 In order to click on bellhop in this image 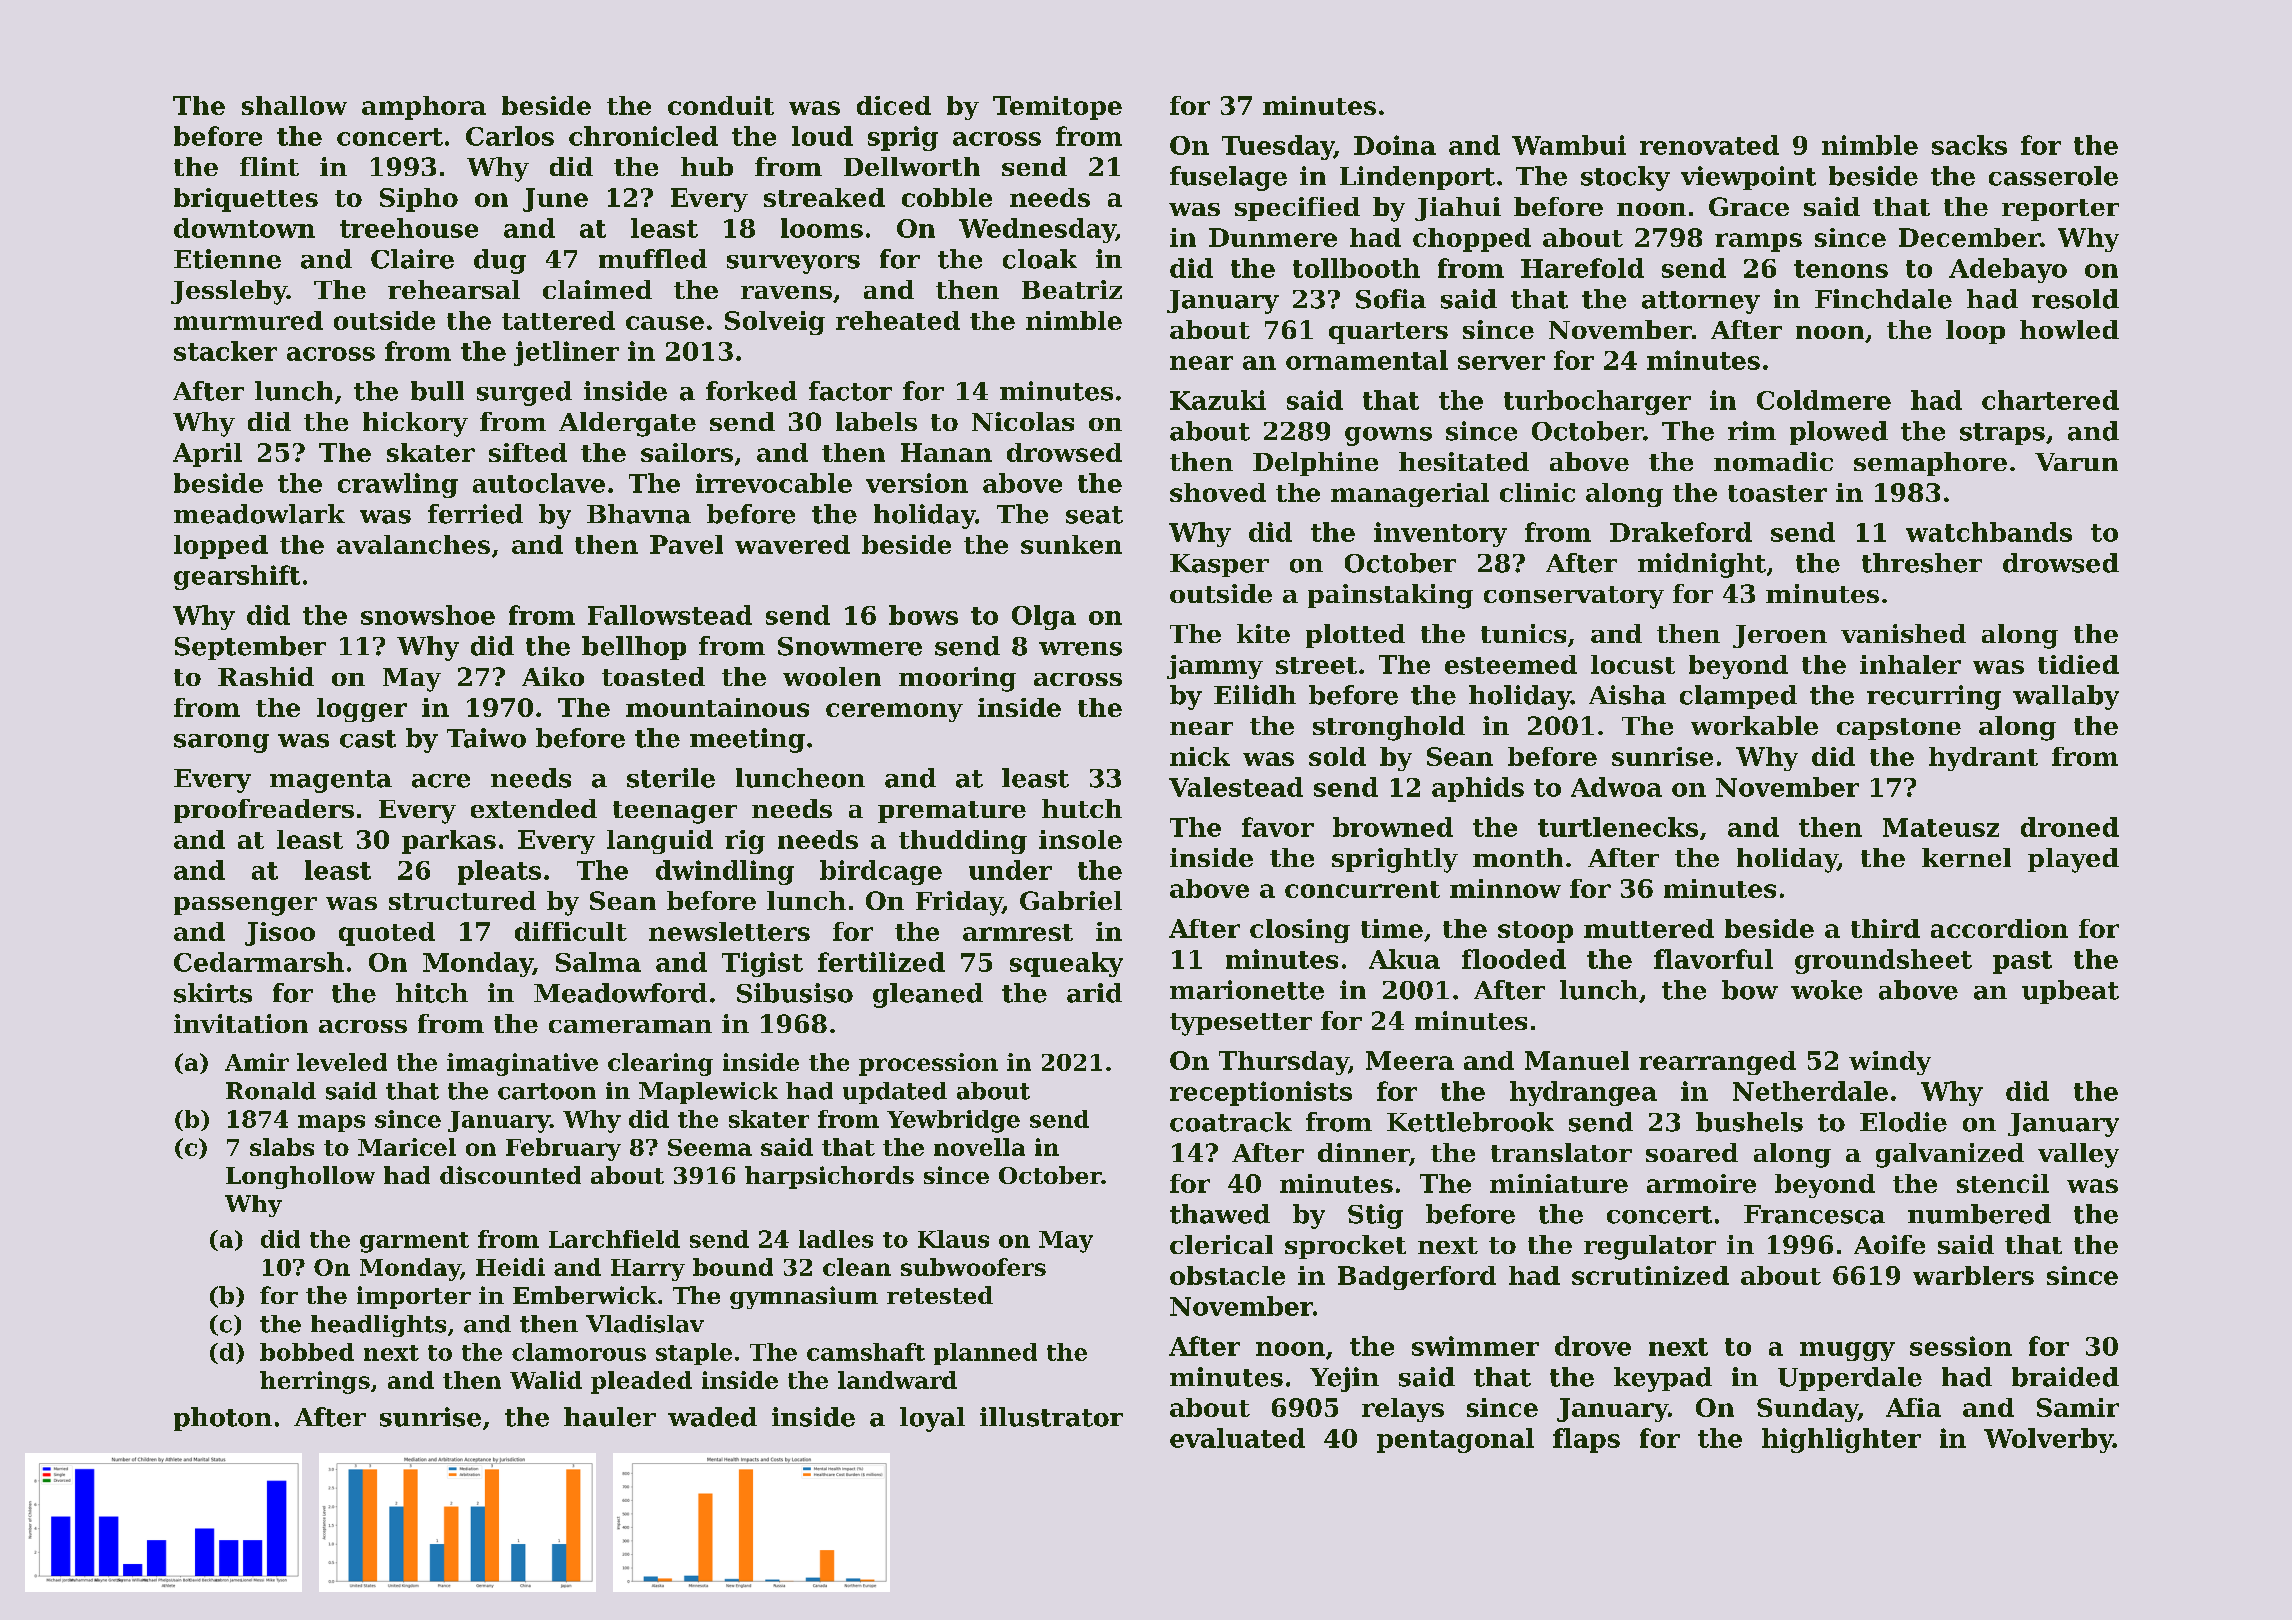, I will do `click(634, 648)`.
